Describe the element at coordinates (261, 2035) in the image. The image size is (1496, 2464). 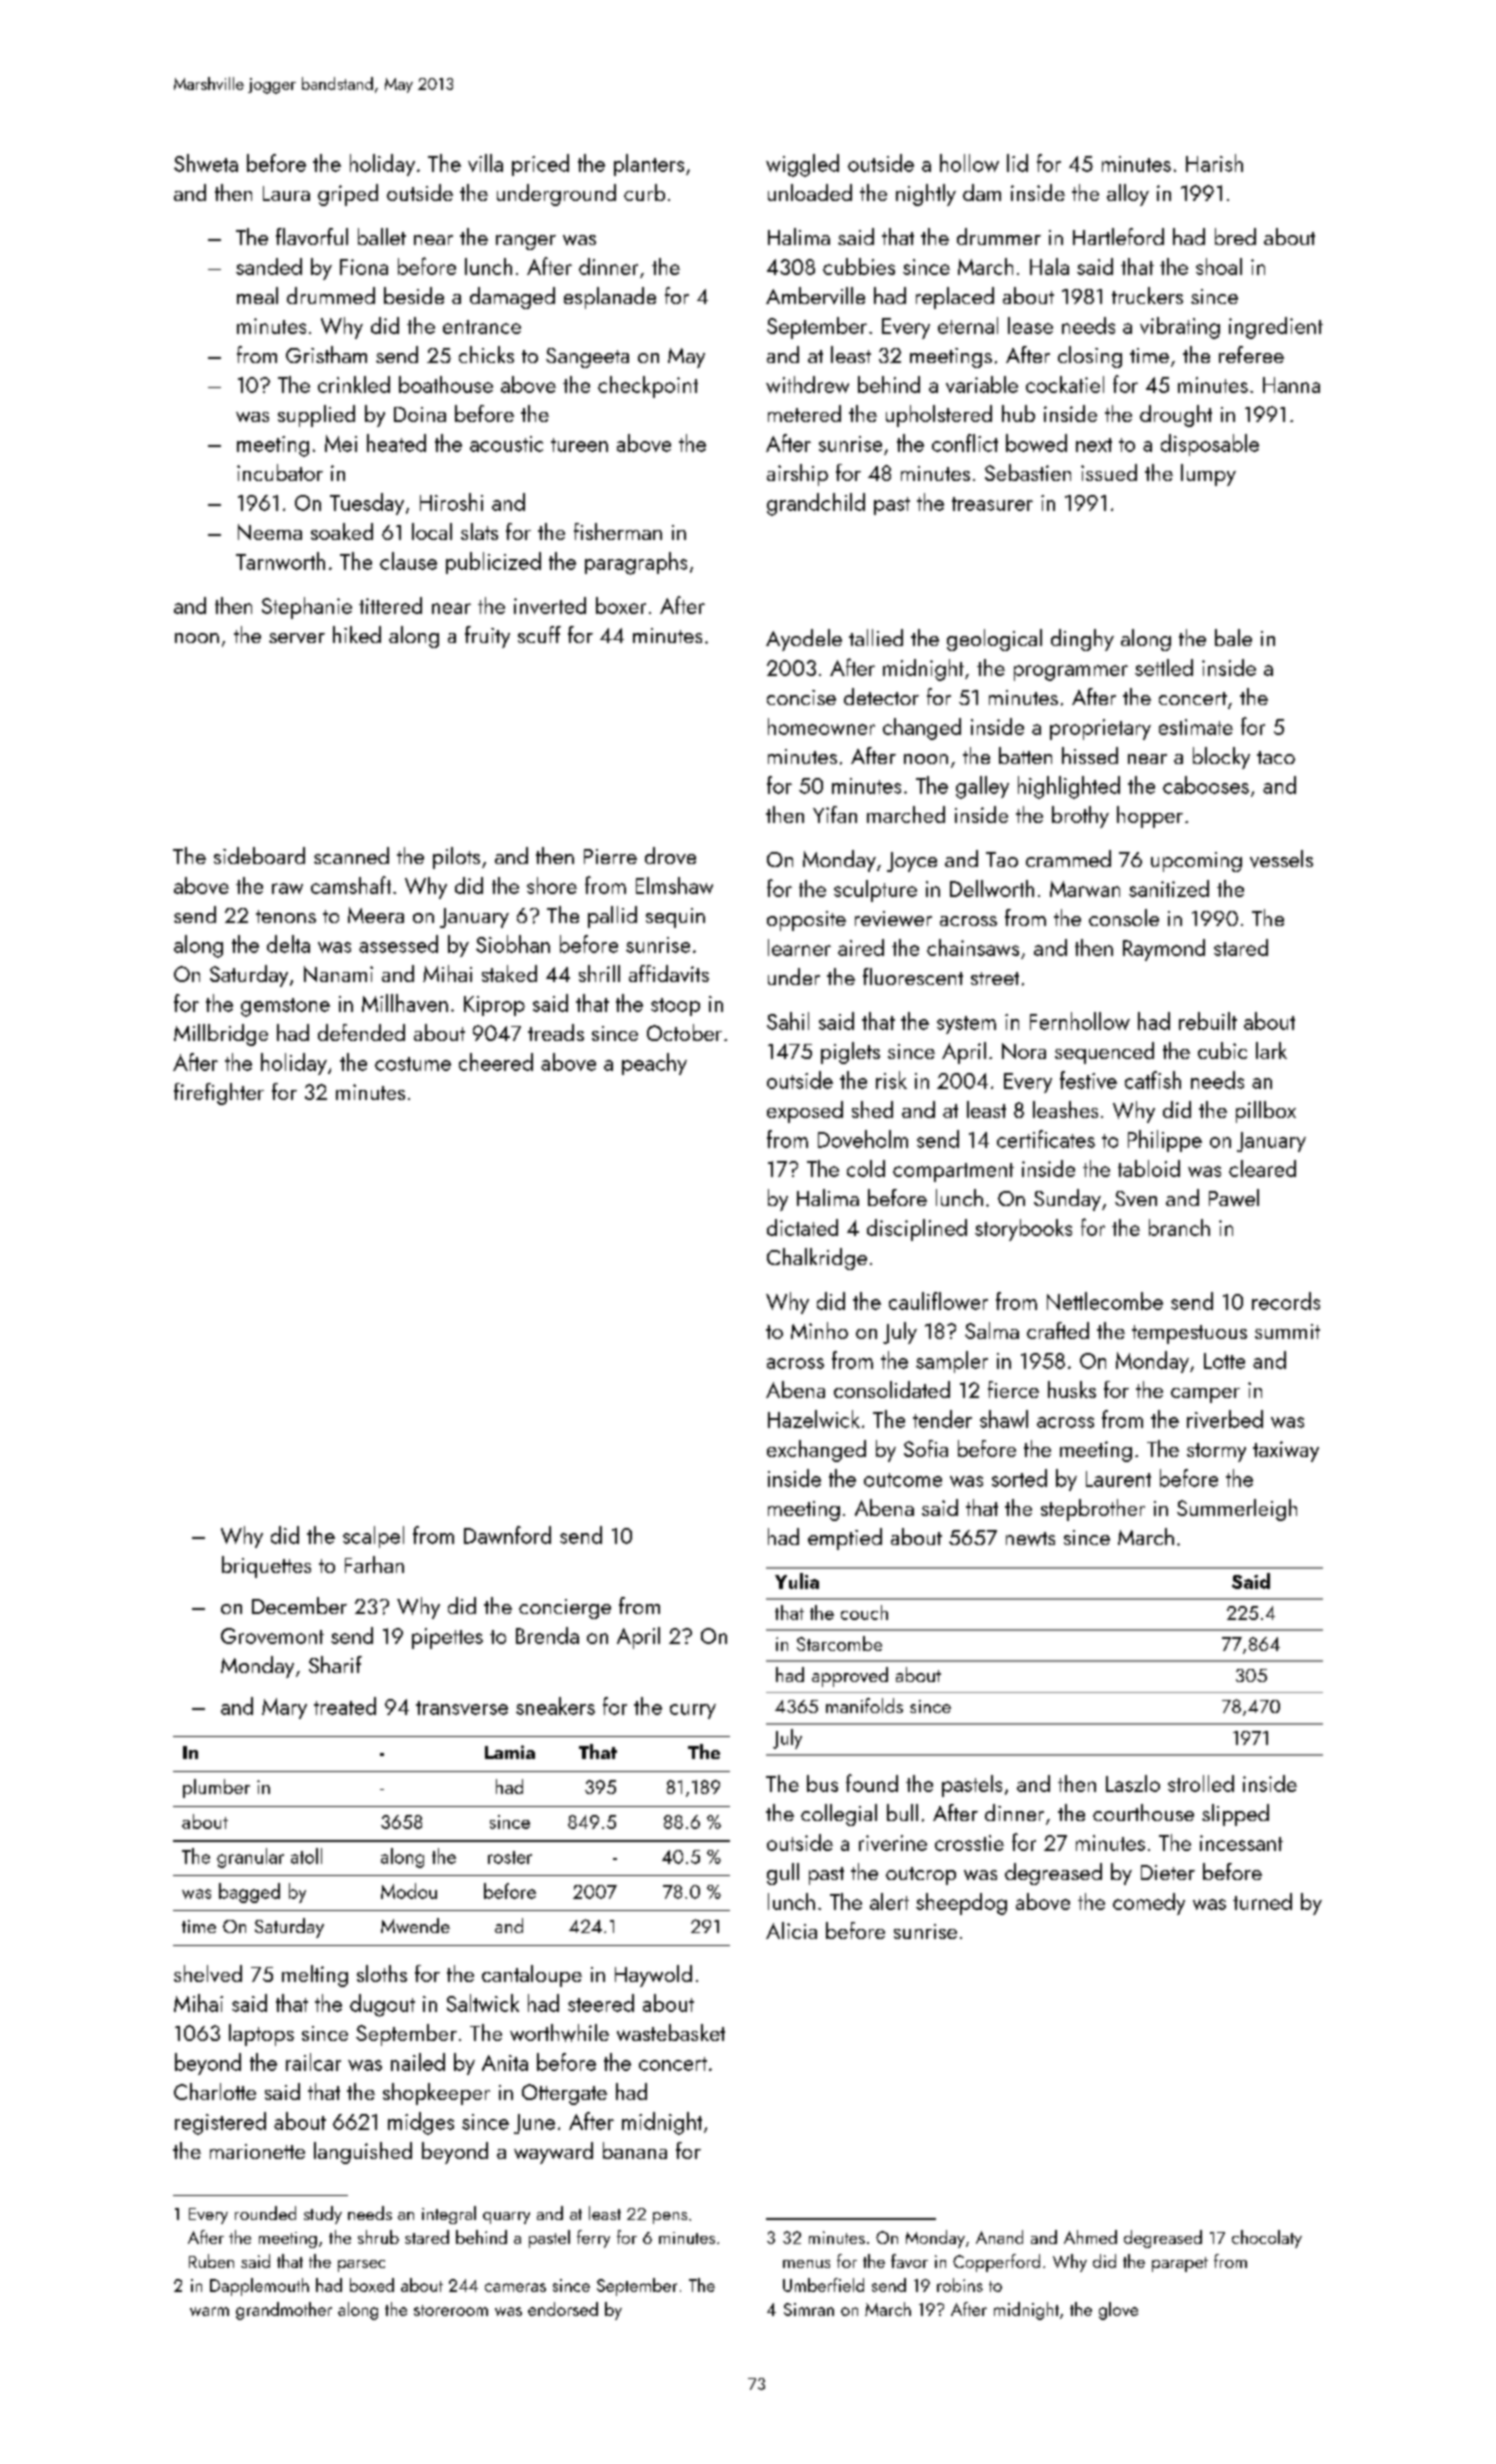
I see `laptops` at that location.
